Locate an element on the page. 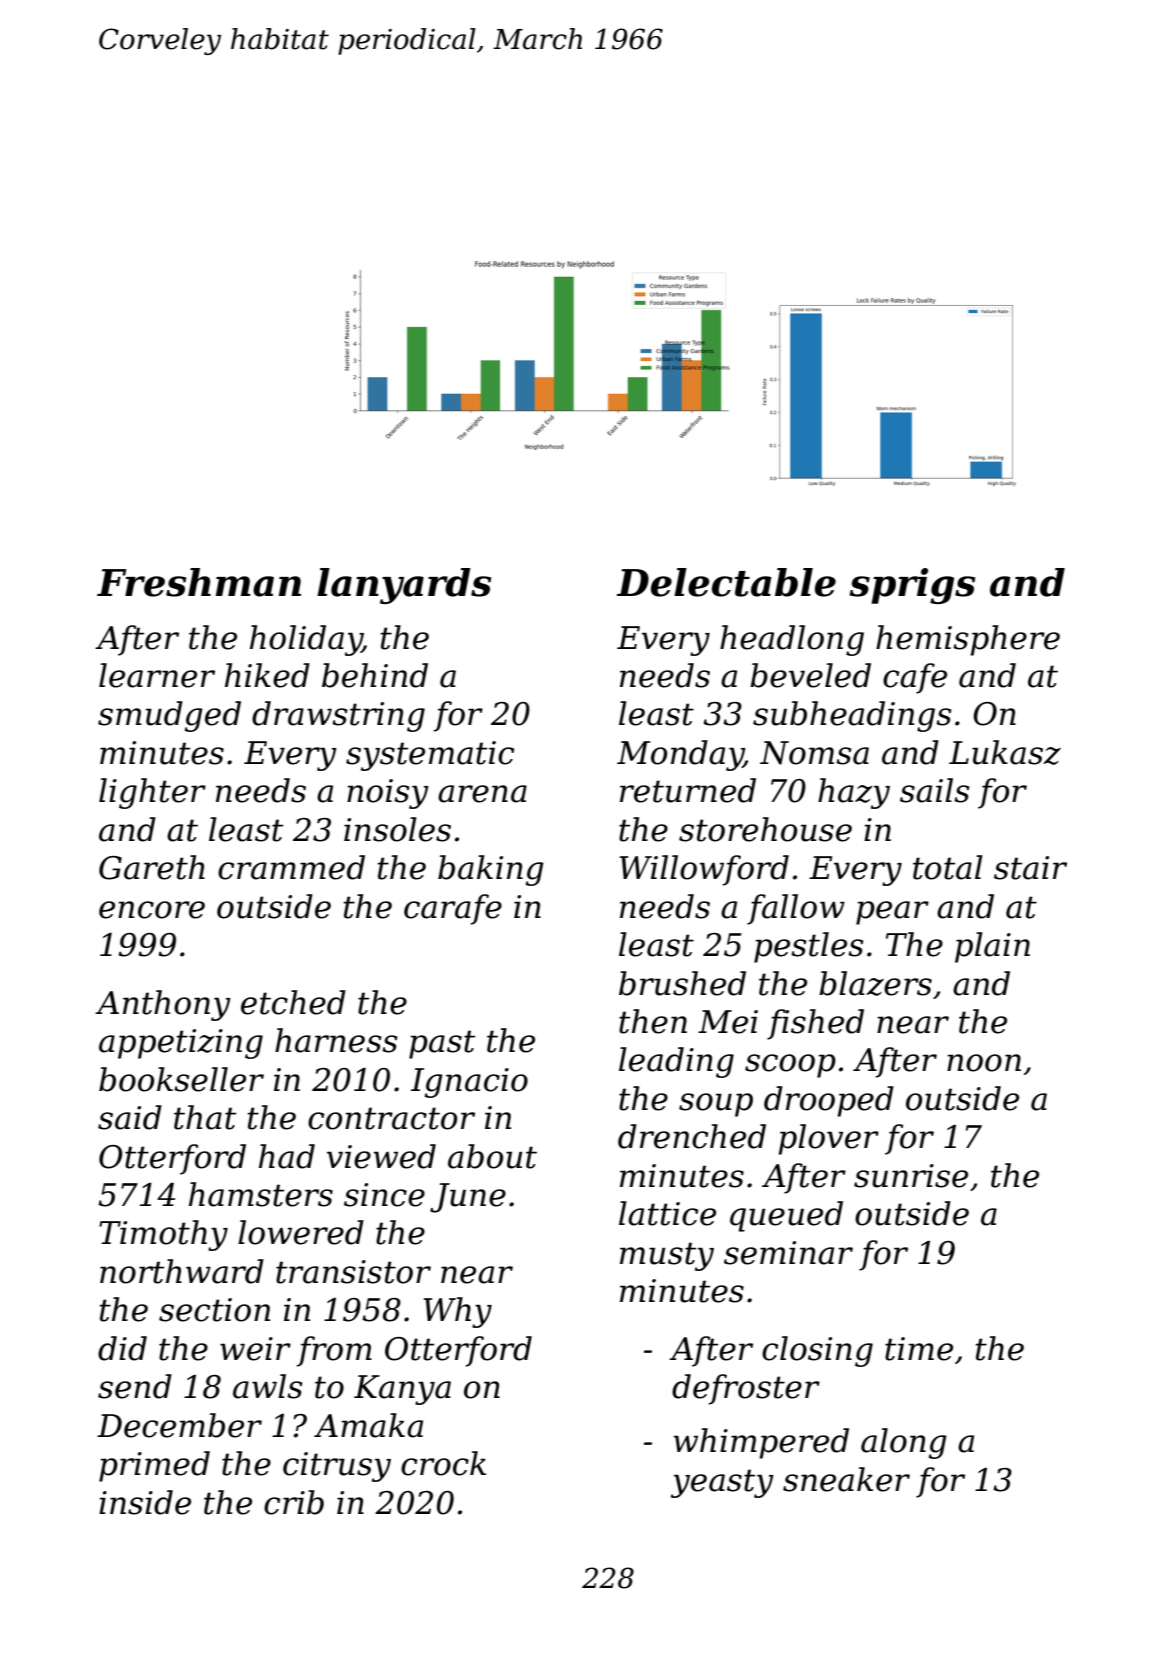 Image resolution: width=1165 pixels, height=1654 pixels. returned is located at coordinates (688, 790).
